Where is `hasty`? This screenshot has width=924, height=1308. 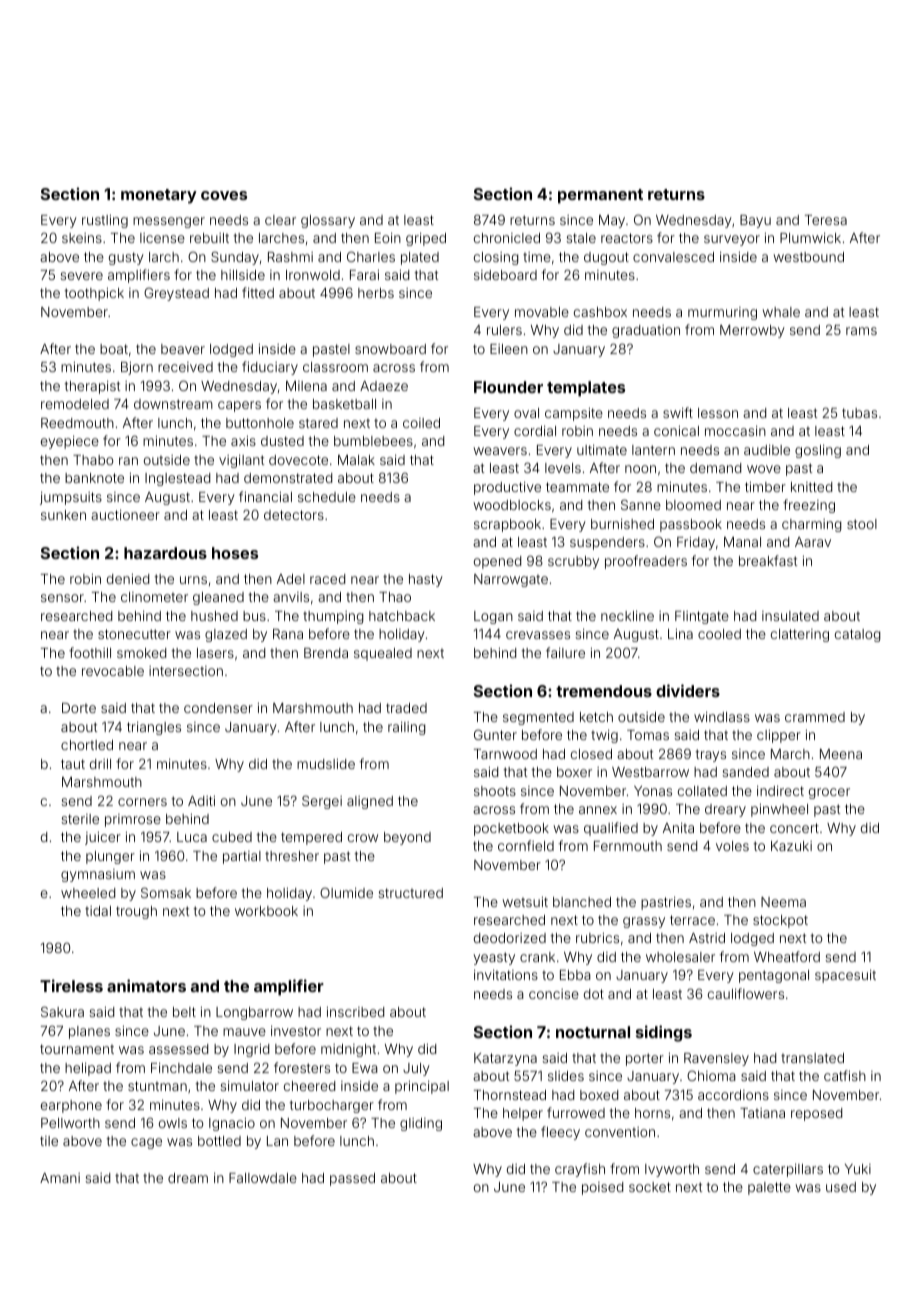 hasty is located at coordinates (426, 580).
